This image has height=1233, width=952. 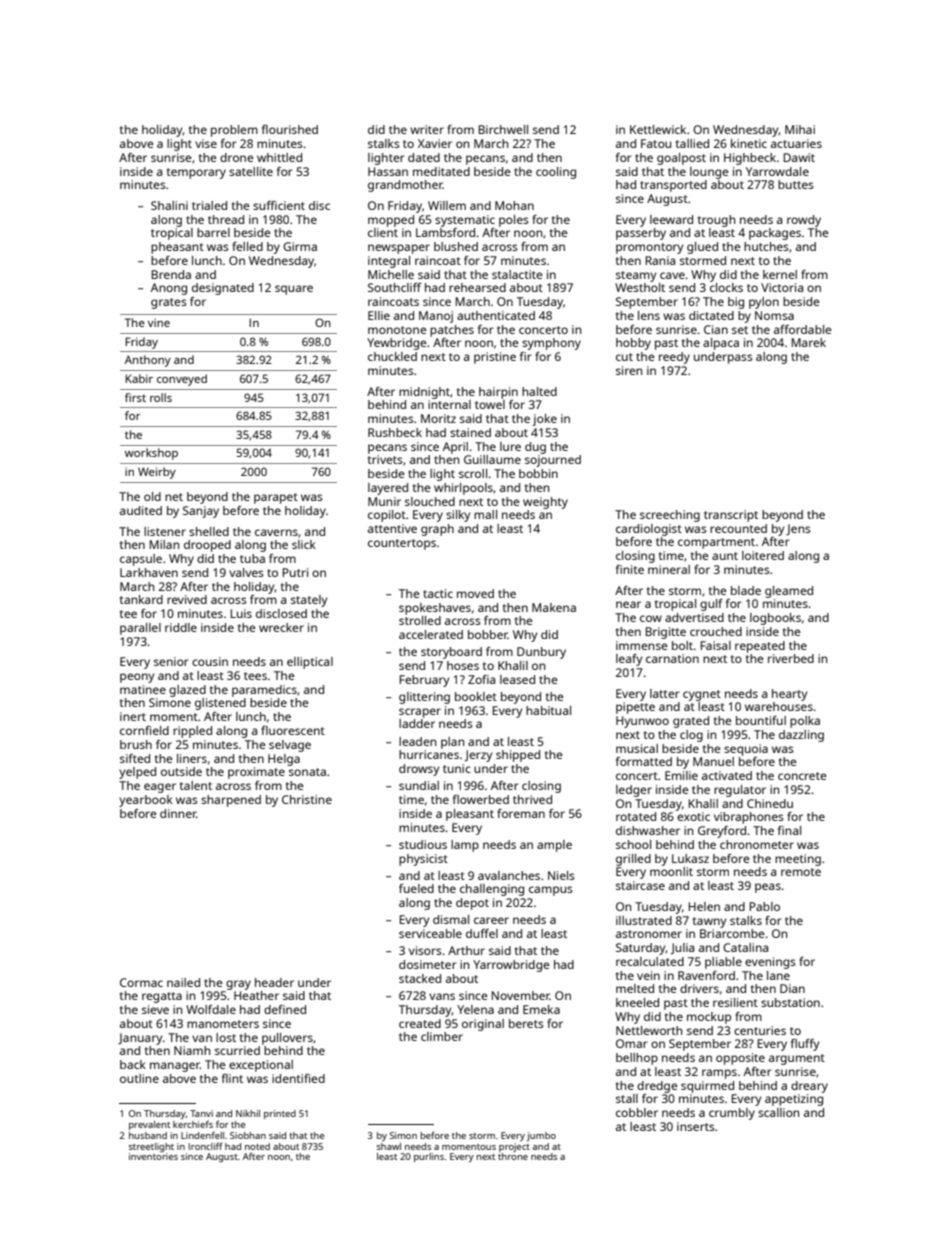 I want to click on dug, so click(x=535, y=448).
